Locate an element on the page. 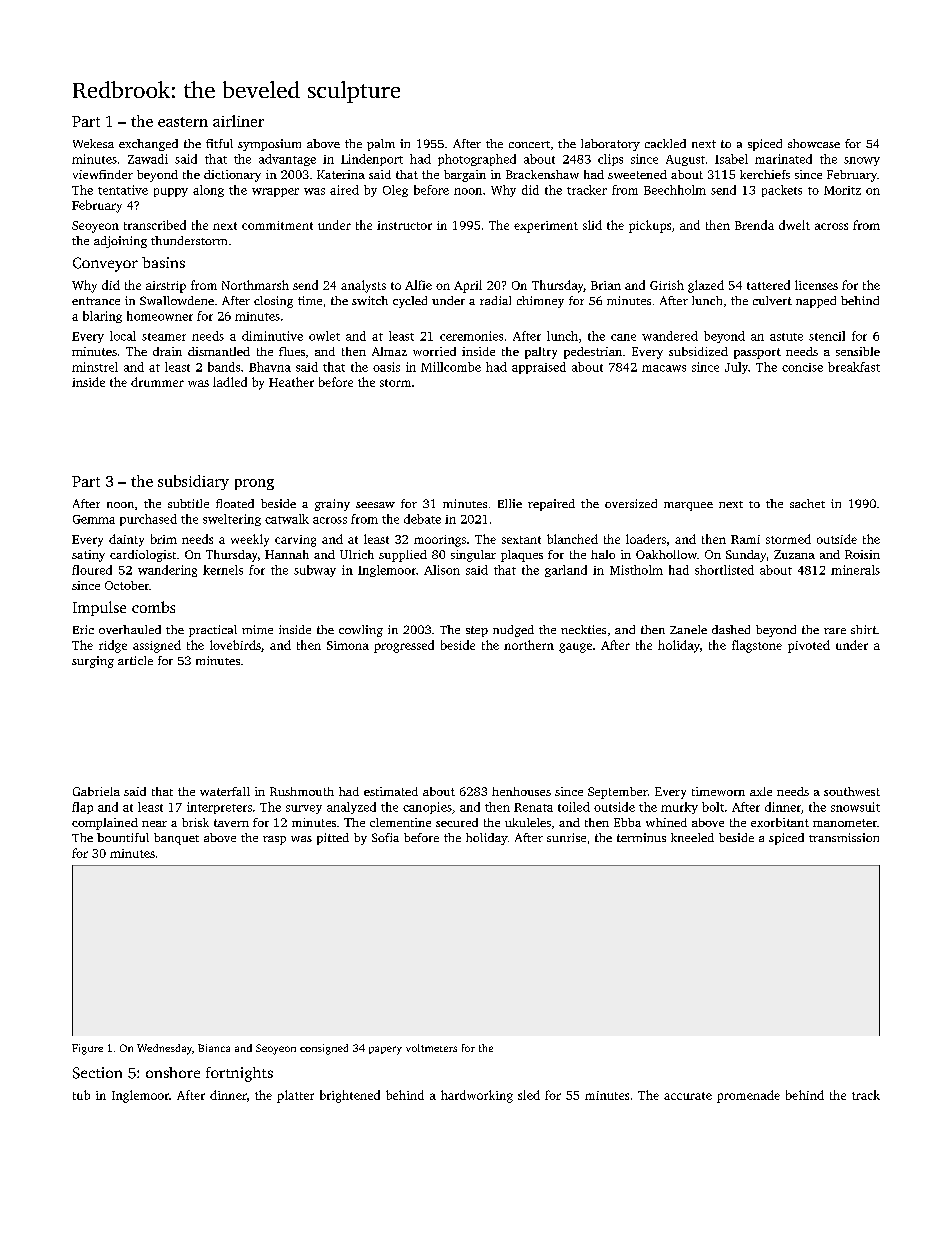 This page has width=952, height=1233. sunrise is located at coordinates (566, 837).
